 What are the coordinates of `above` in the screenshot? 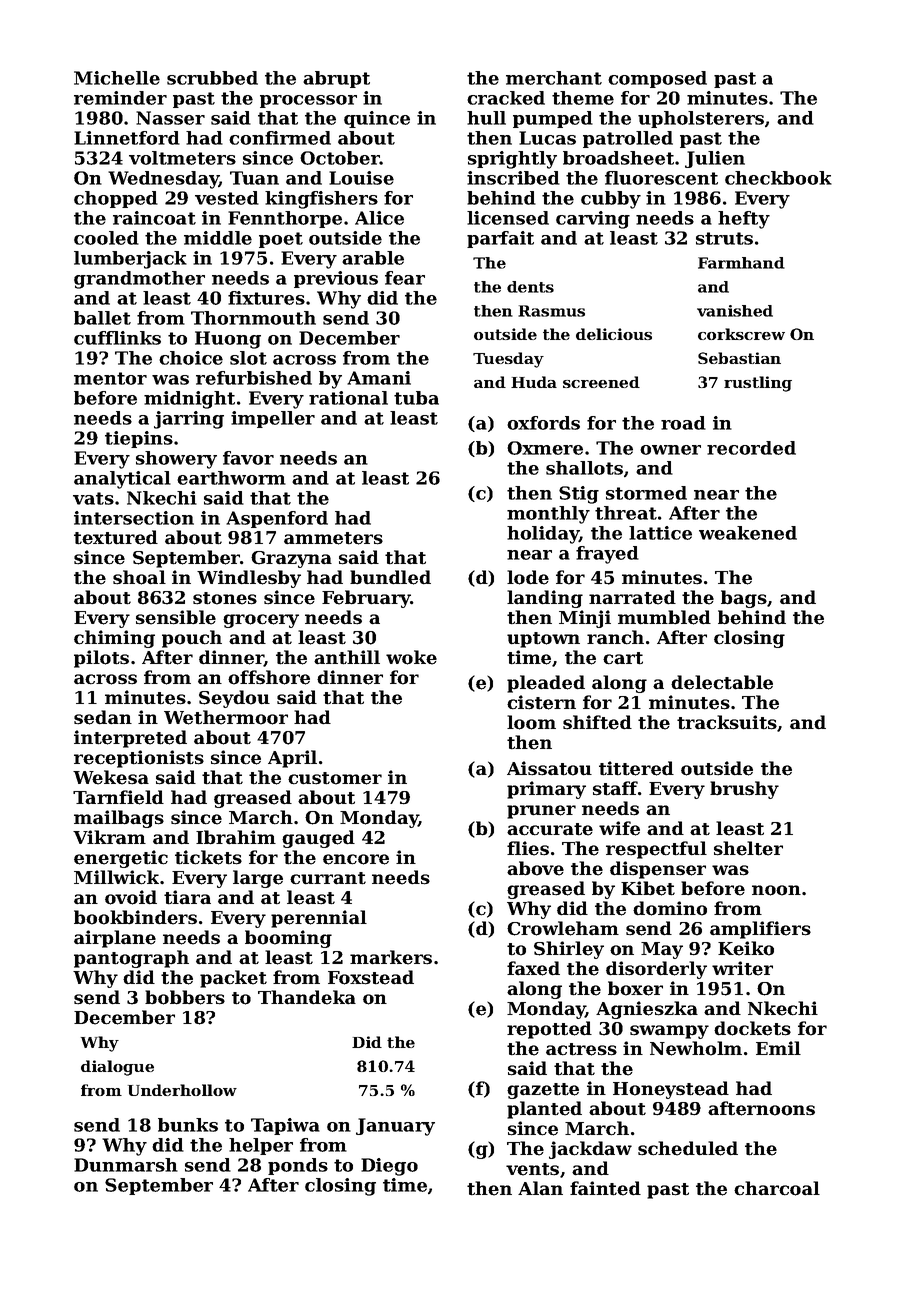 It's located at (535, 868).
